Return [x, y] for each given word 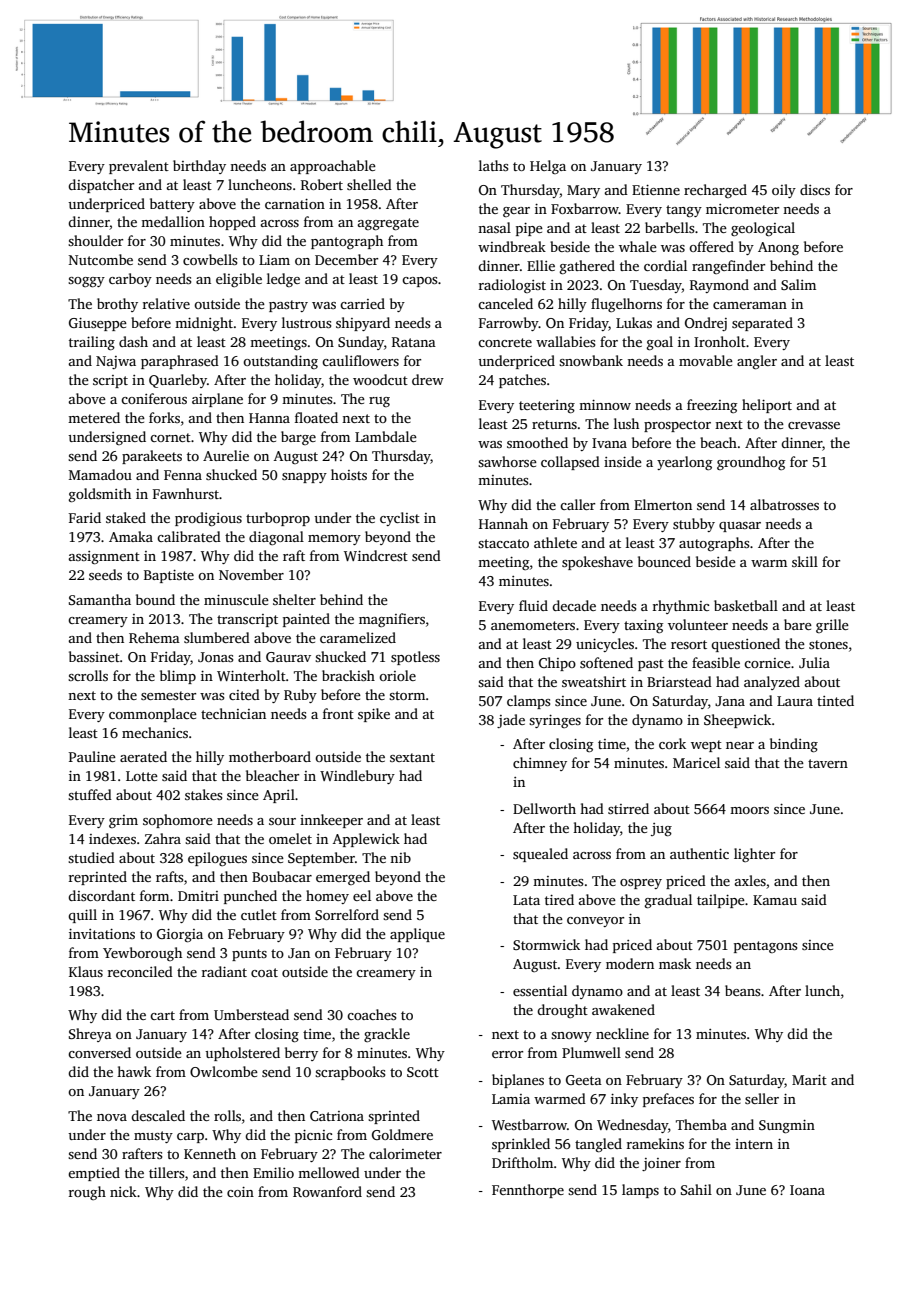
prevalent [139, 167]
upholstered [242, 1054]
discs [815, 189]
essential [540, 990]
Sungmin [787, 1127]
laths [493, 165]
